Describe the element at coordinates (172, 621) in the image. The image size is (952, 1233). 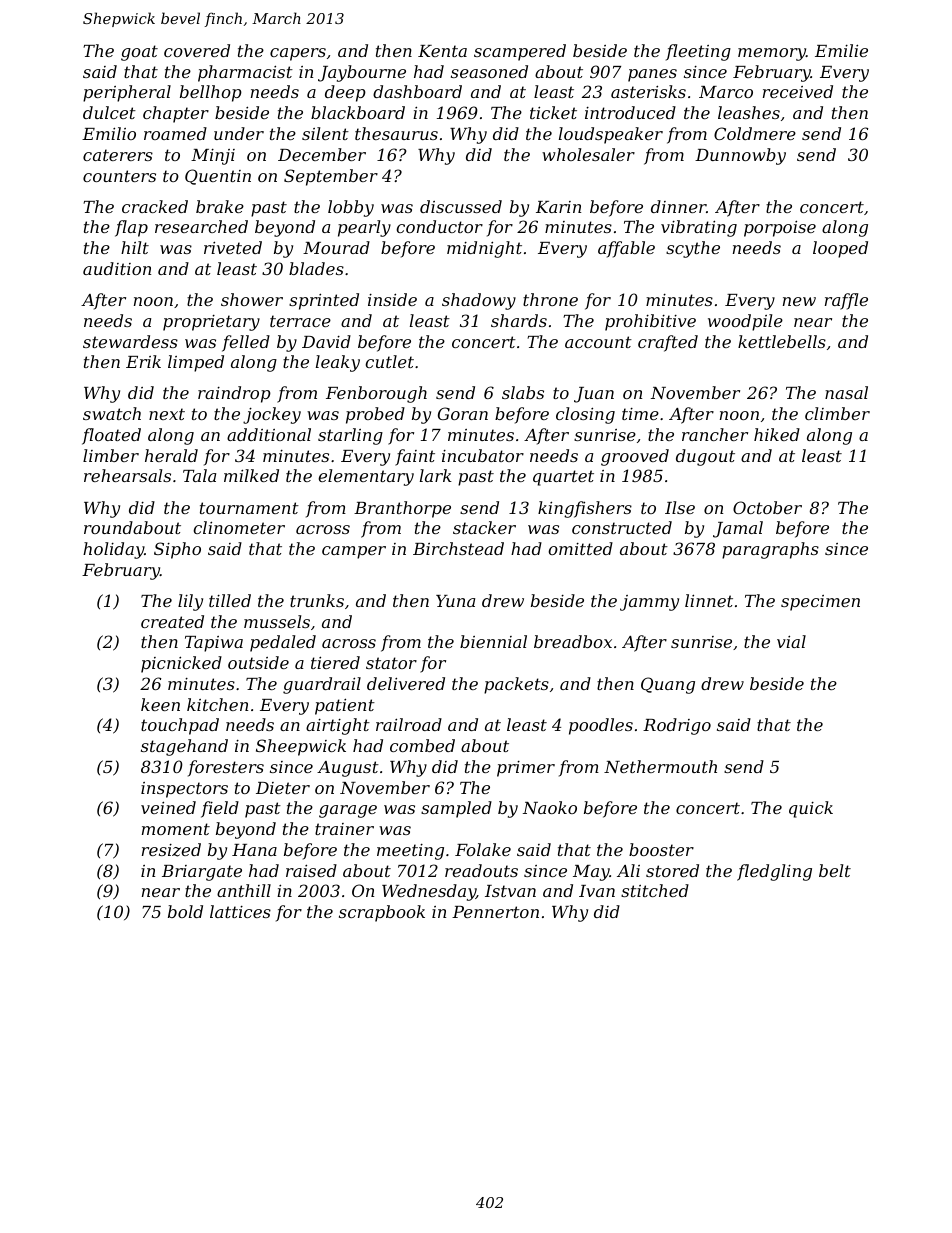
I see `created` at that location.
